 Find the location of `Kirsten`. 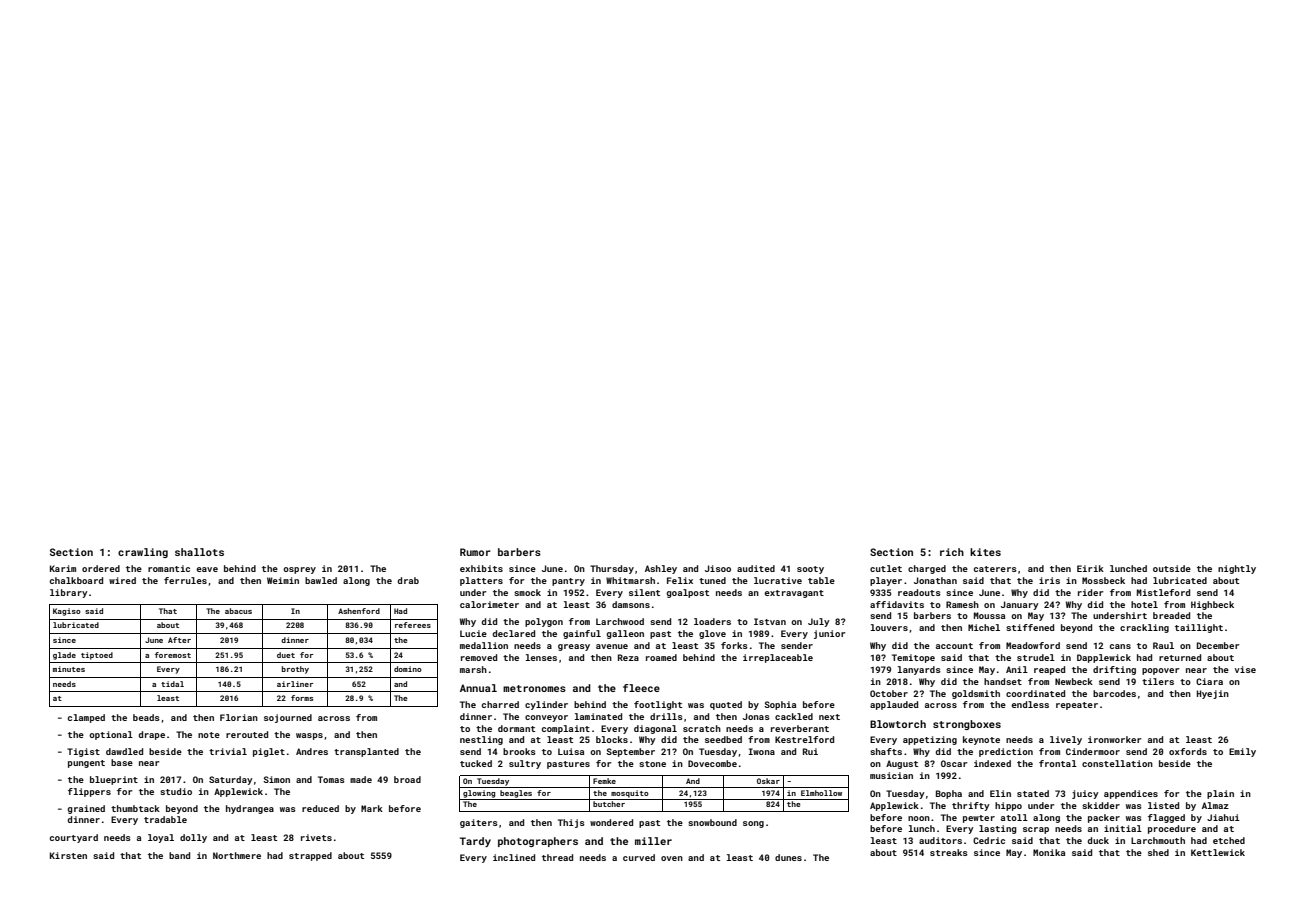

Kirsten is located at coordinates (68, 855).
